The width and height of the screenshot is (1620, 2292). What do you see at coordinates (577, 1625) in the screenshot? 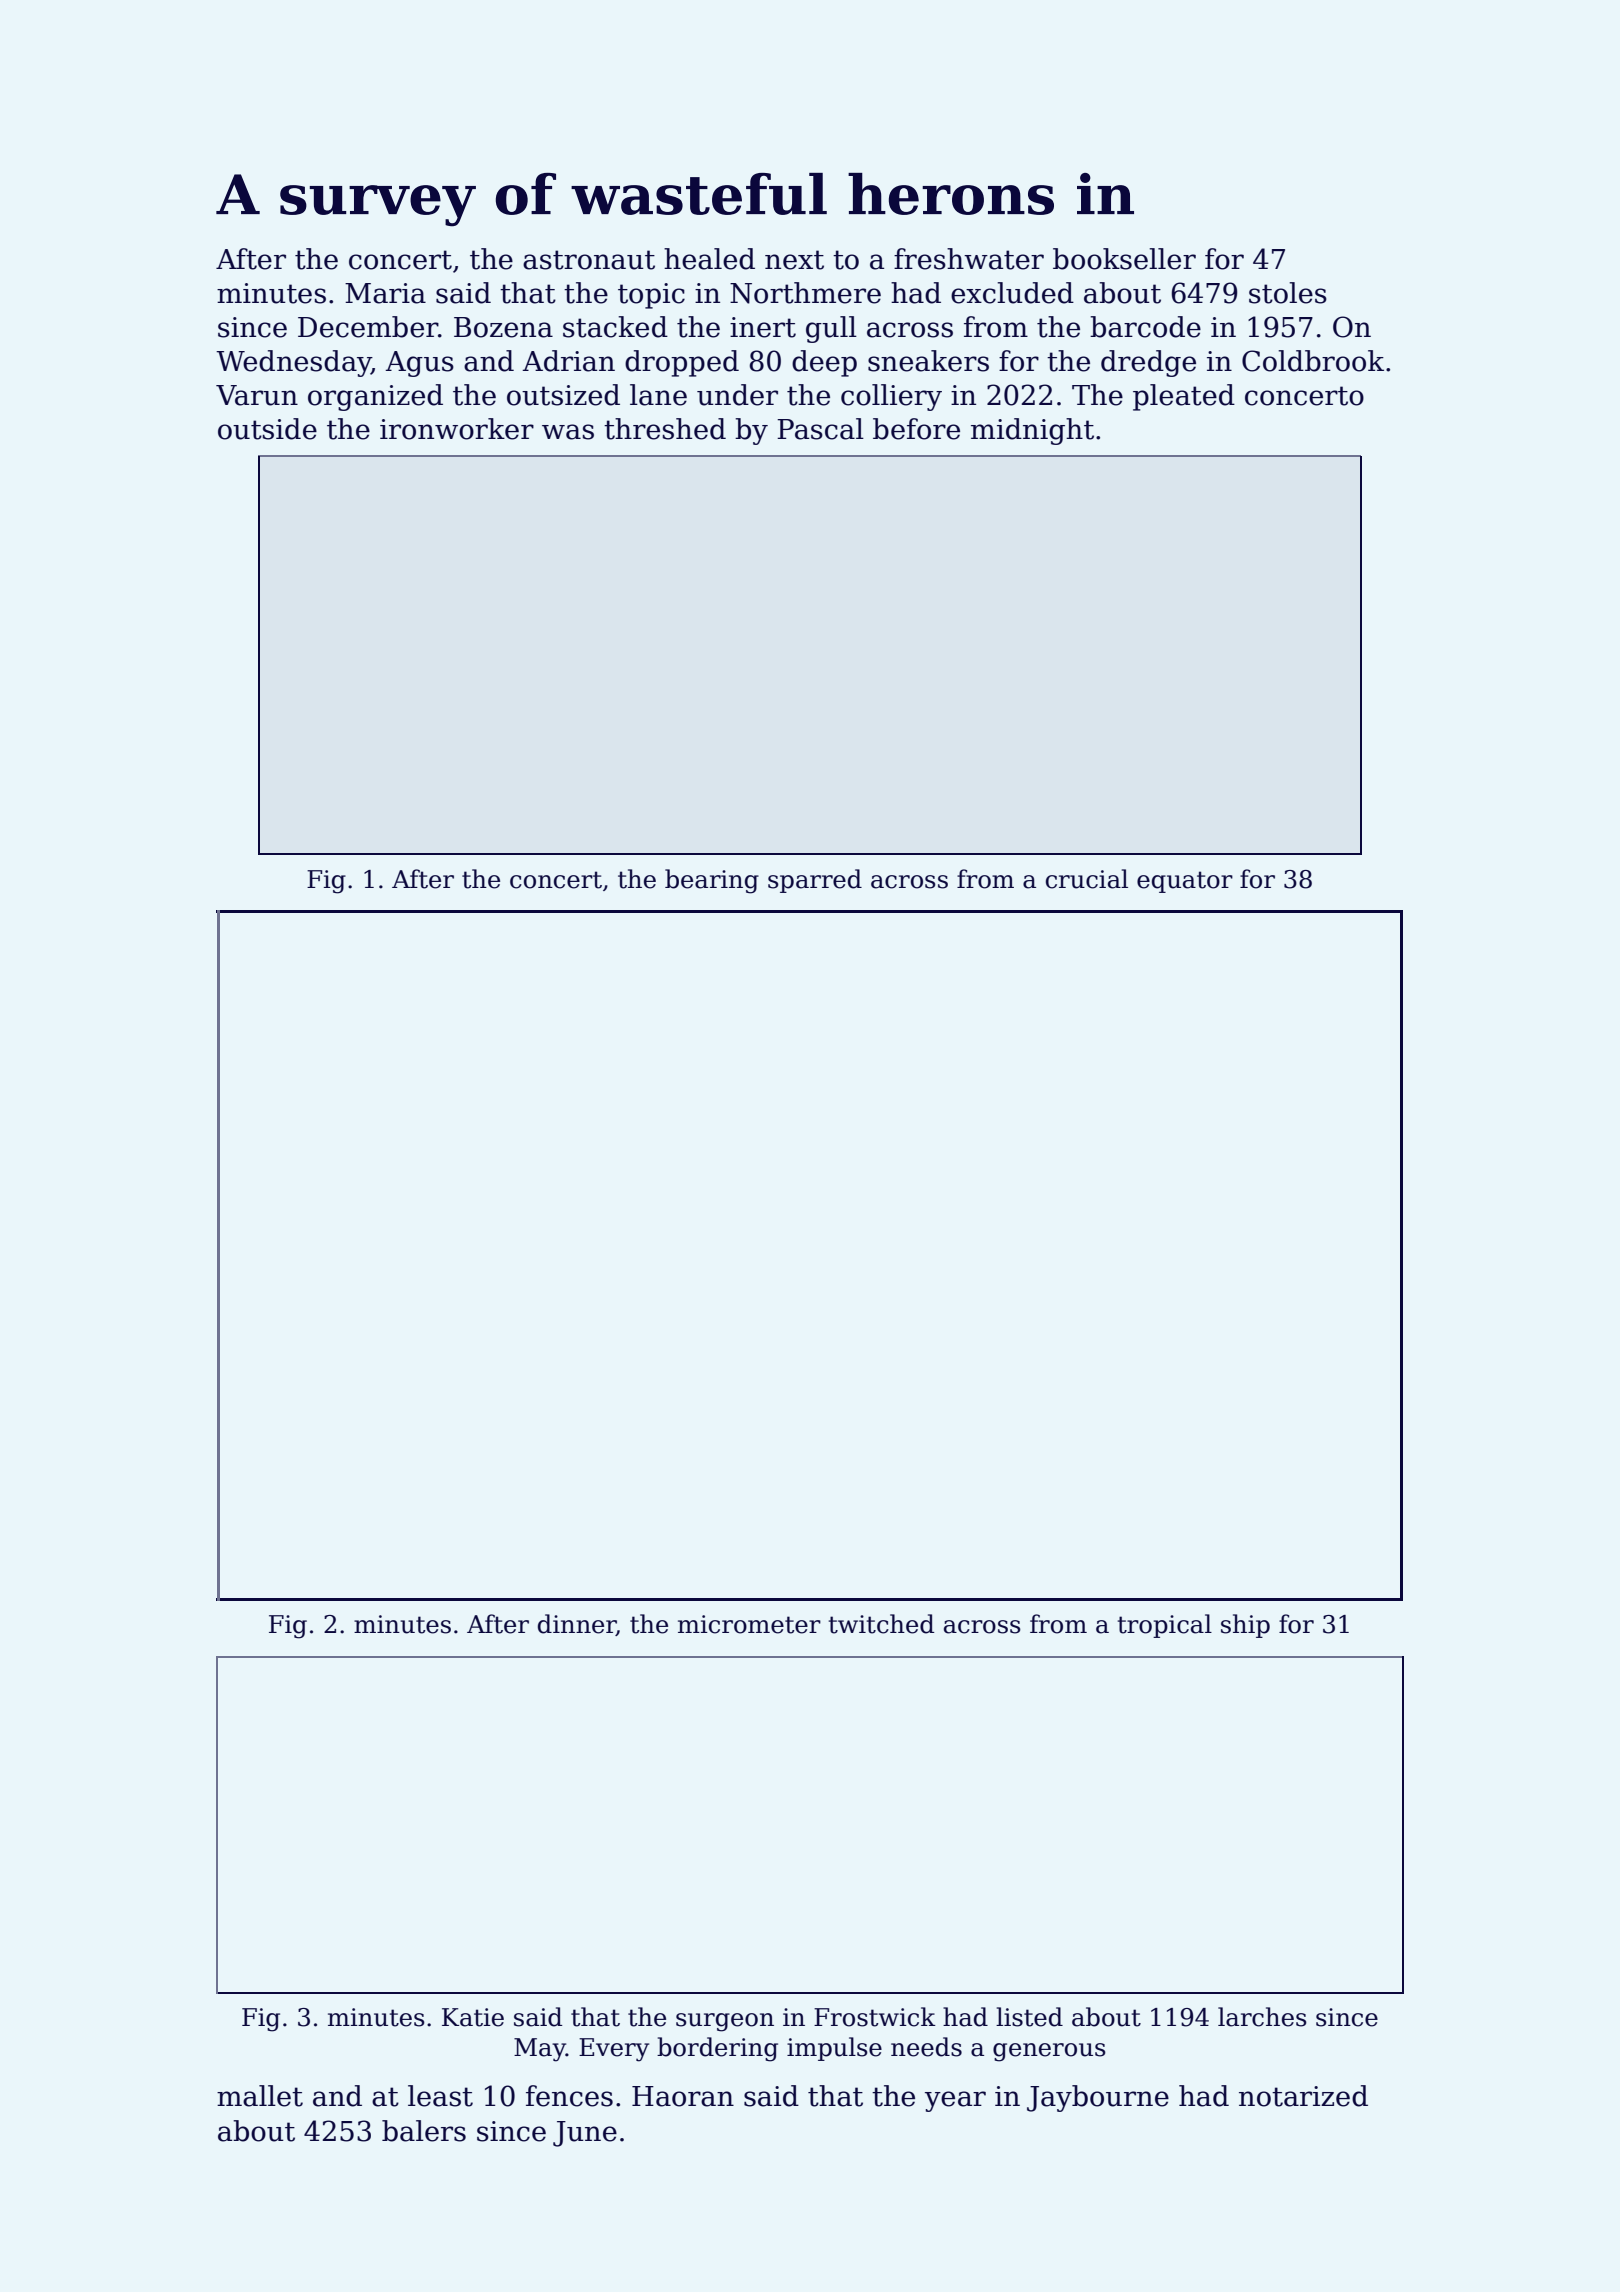
I see `dinner` at bounding box center [577, 1625].
